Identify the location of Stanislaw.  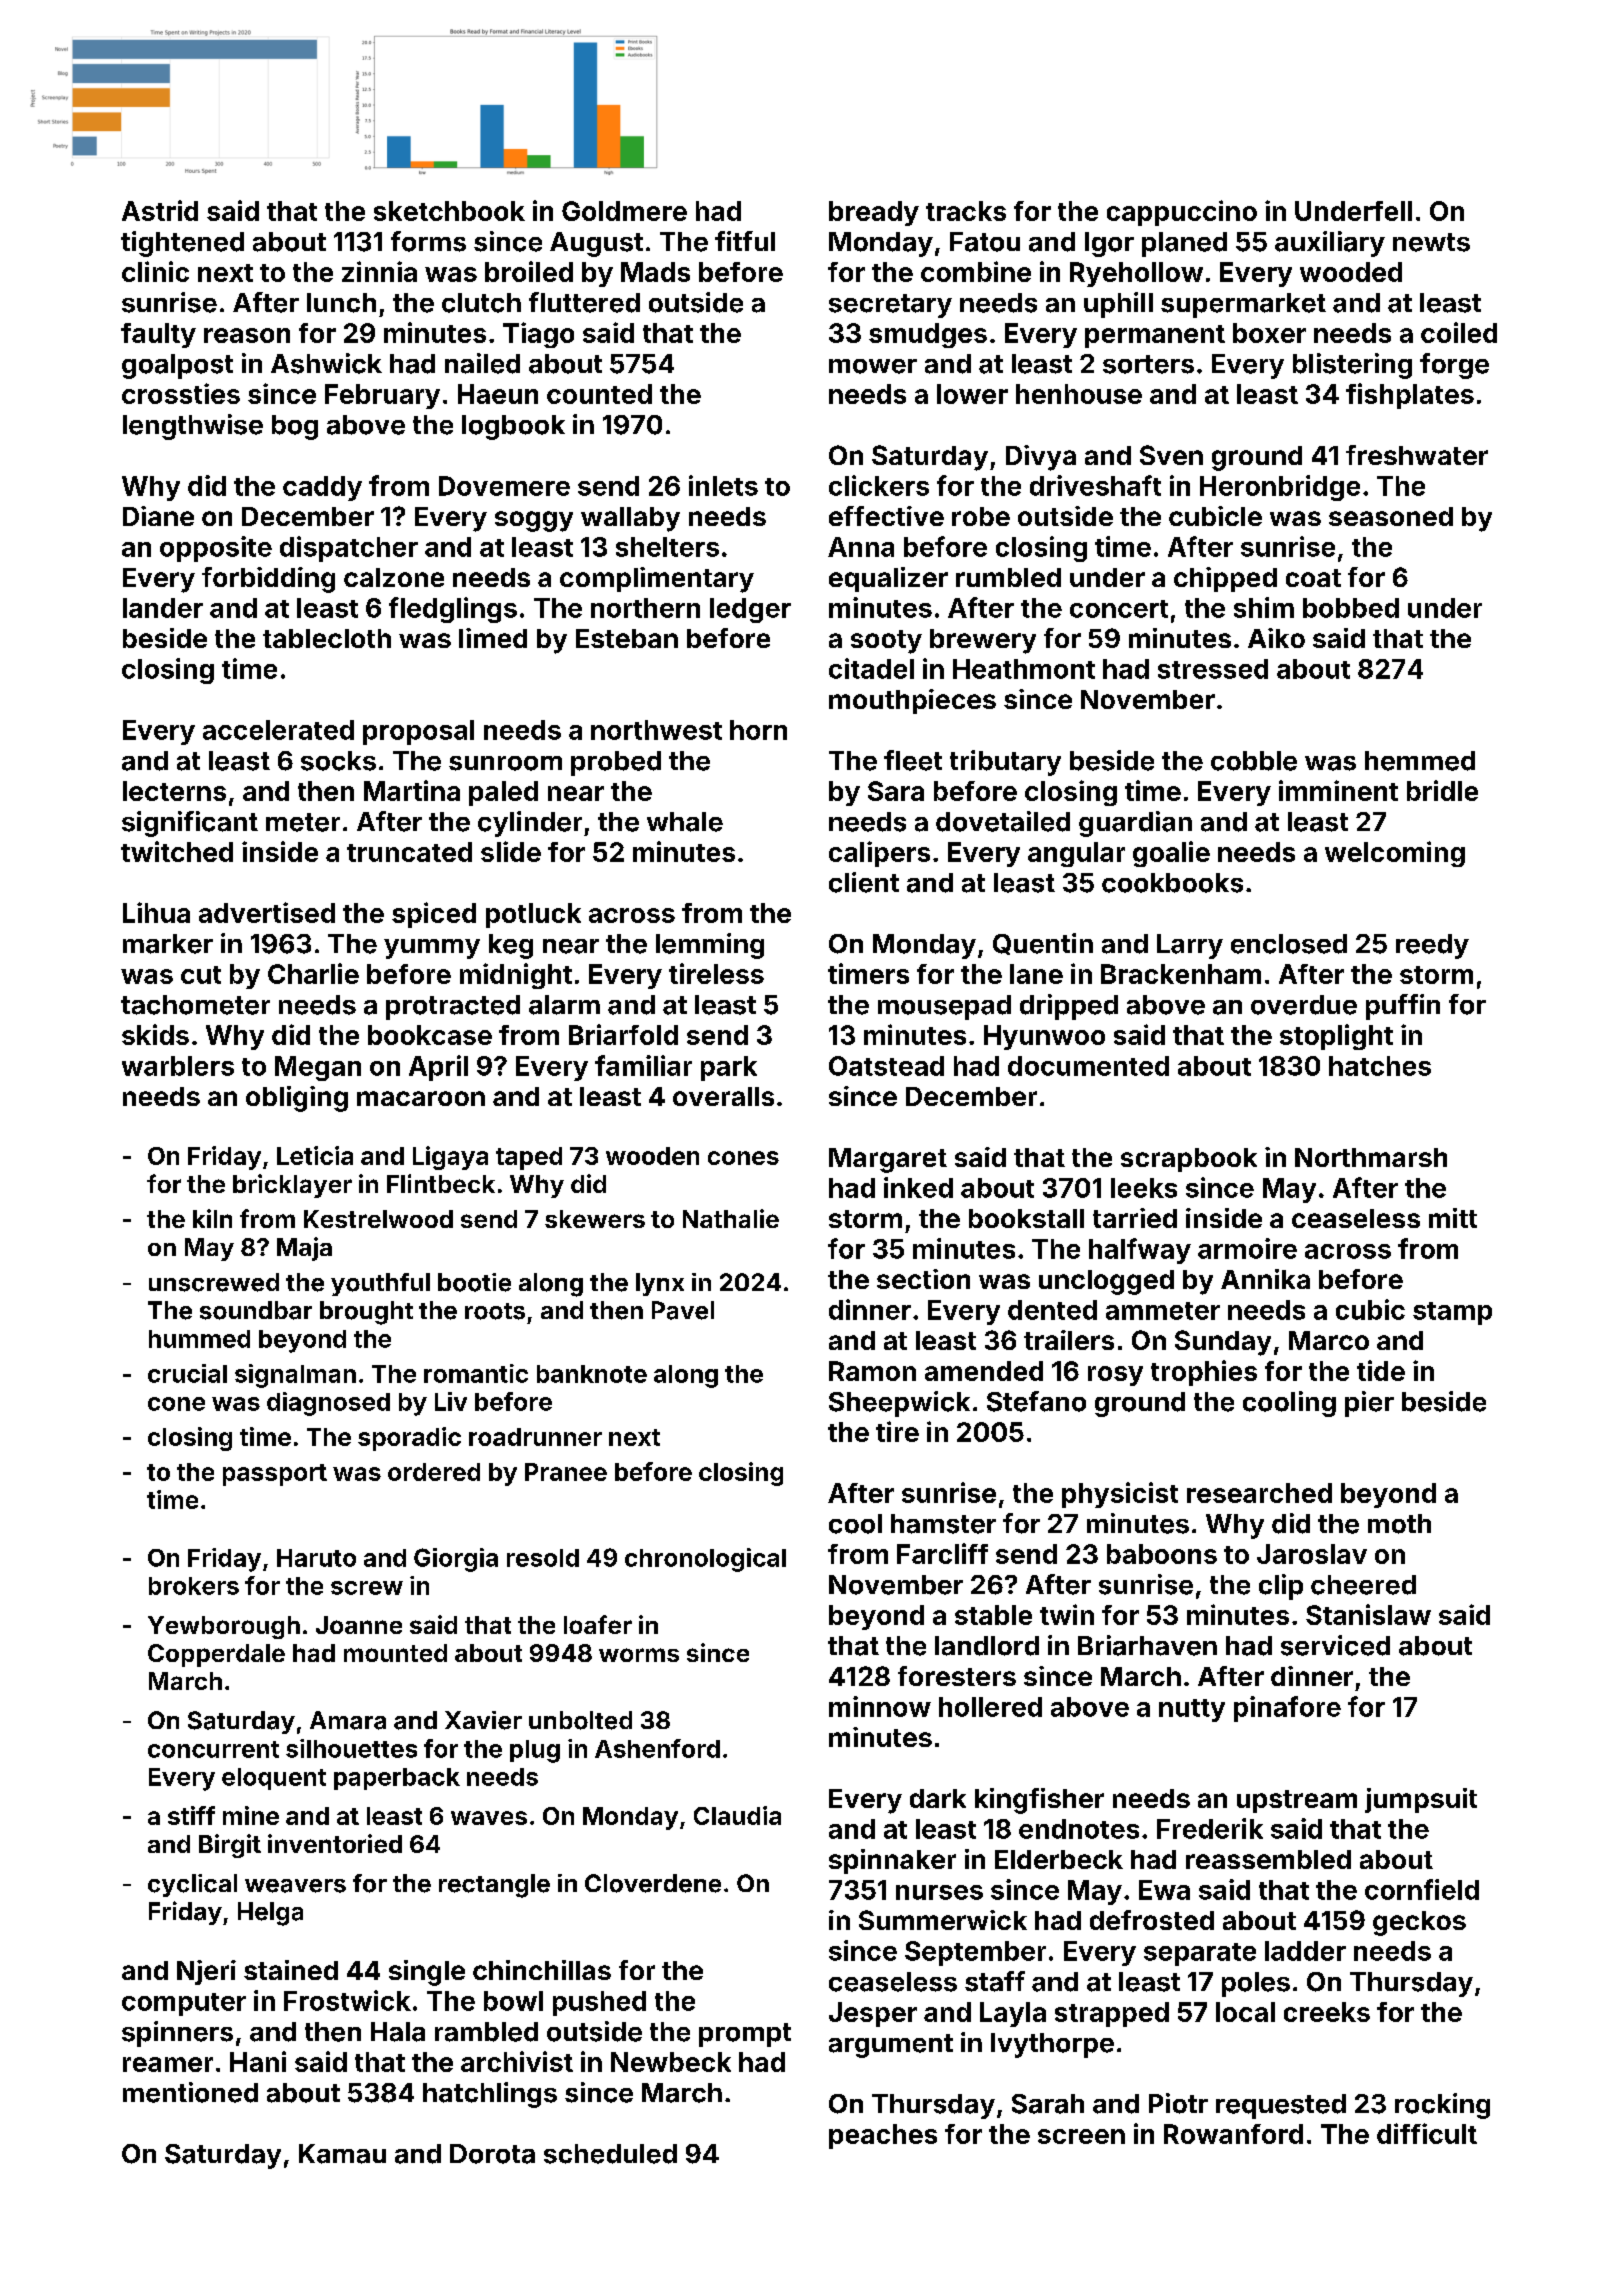
(1368, 1614).
